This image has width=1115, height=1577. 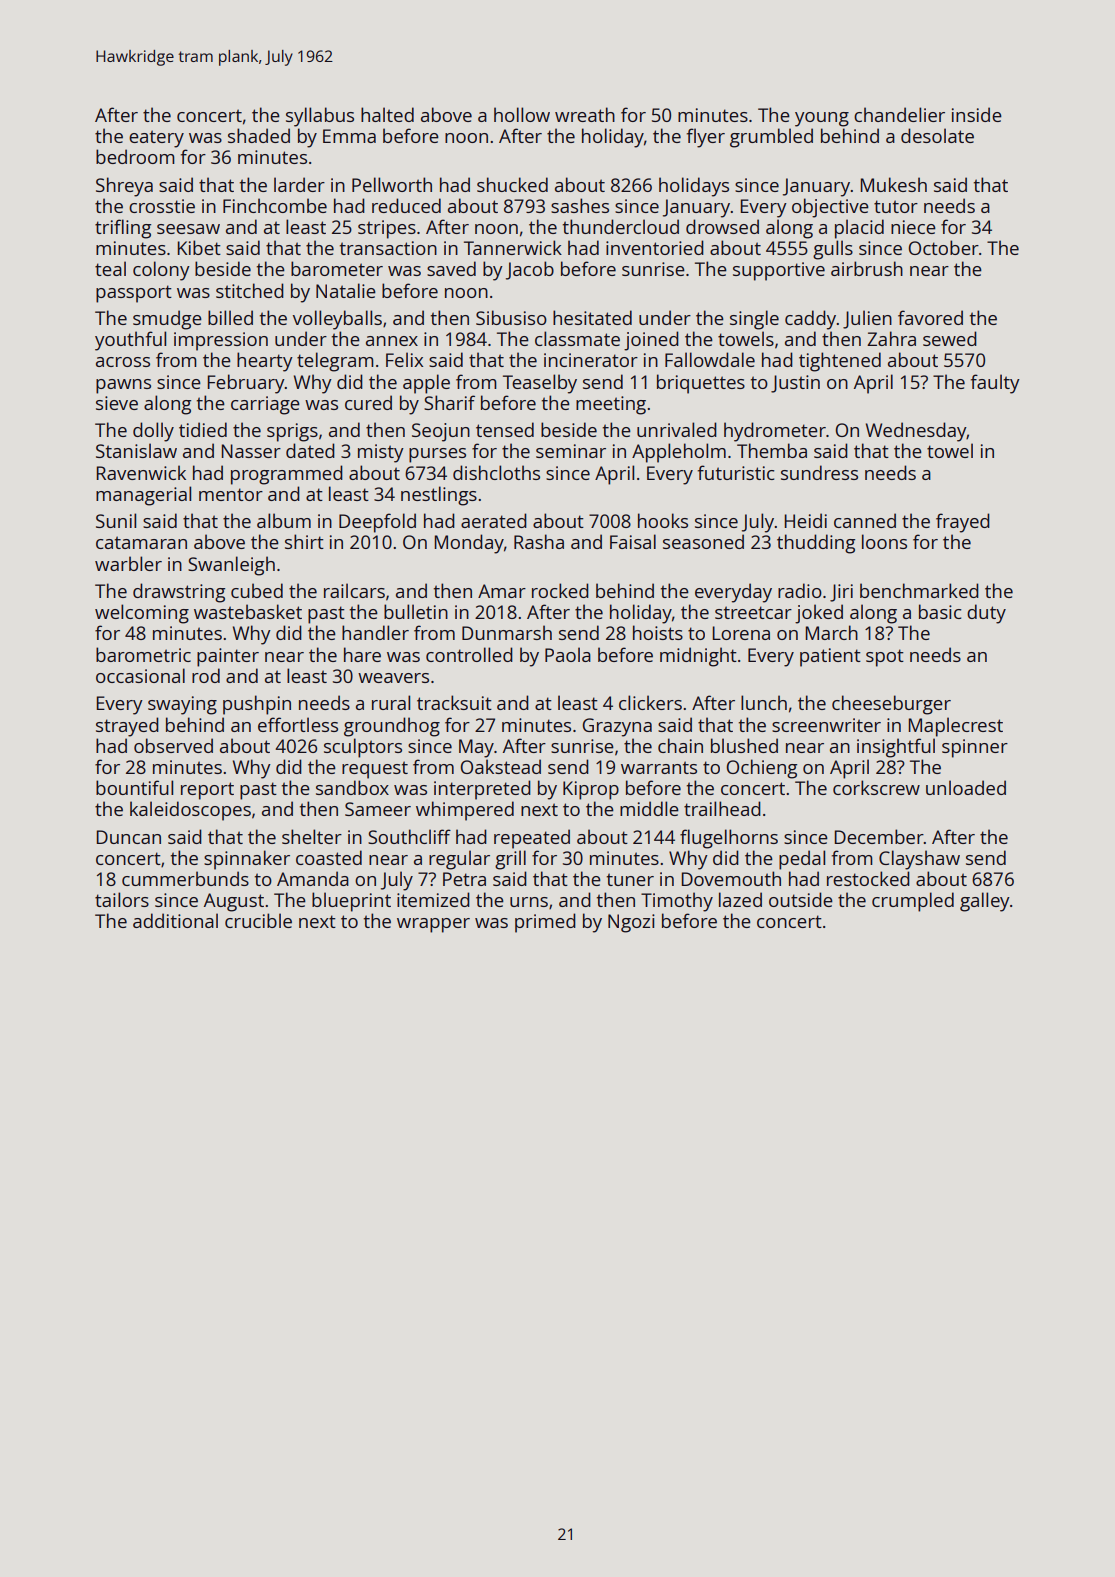 What do you see at coordinates (454, 702) in the image?
I see `tracksuit` at bounding box center [454, 702].
